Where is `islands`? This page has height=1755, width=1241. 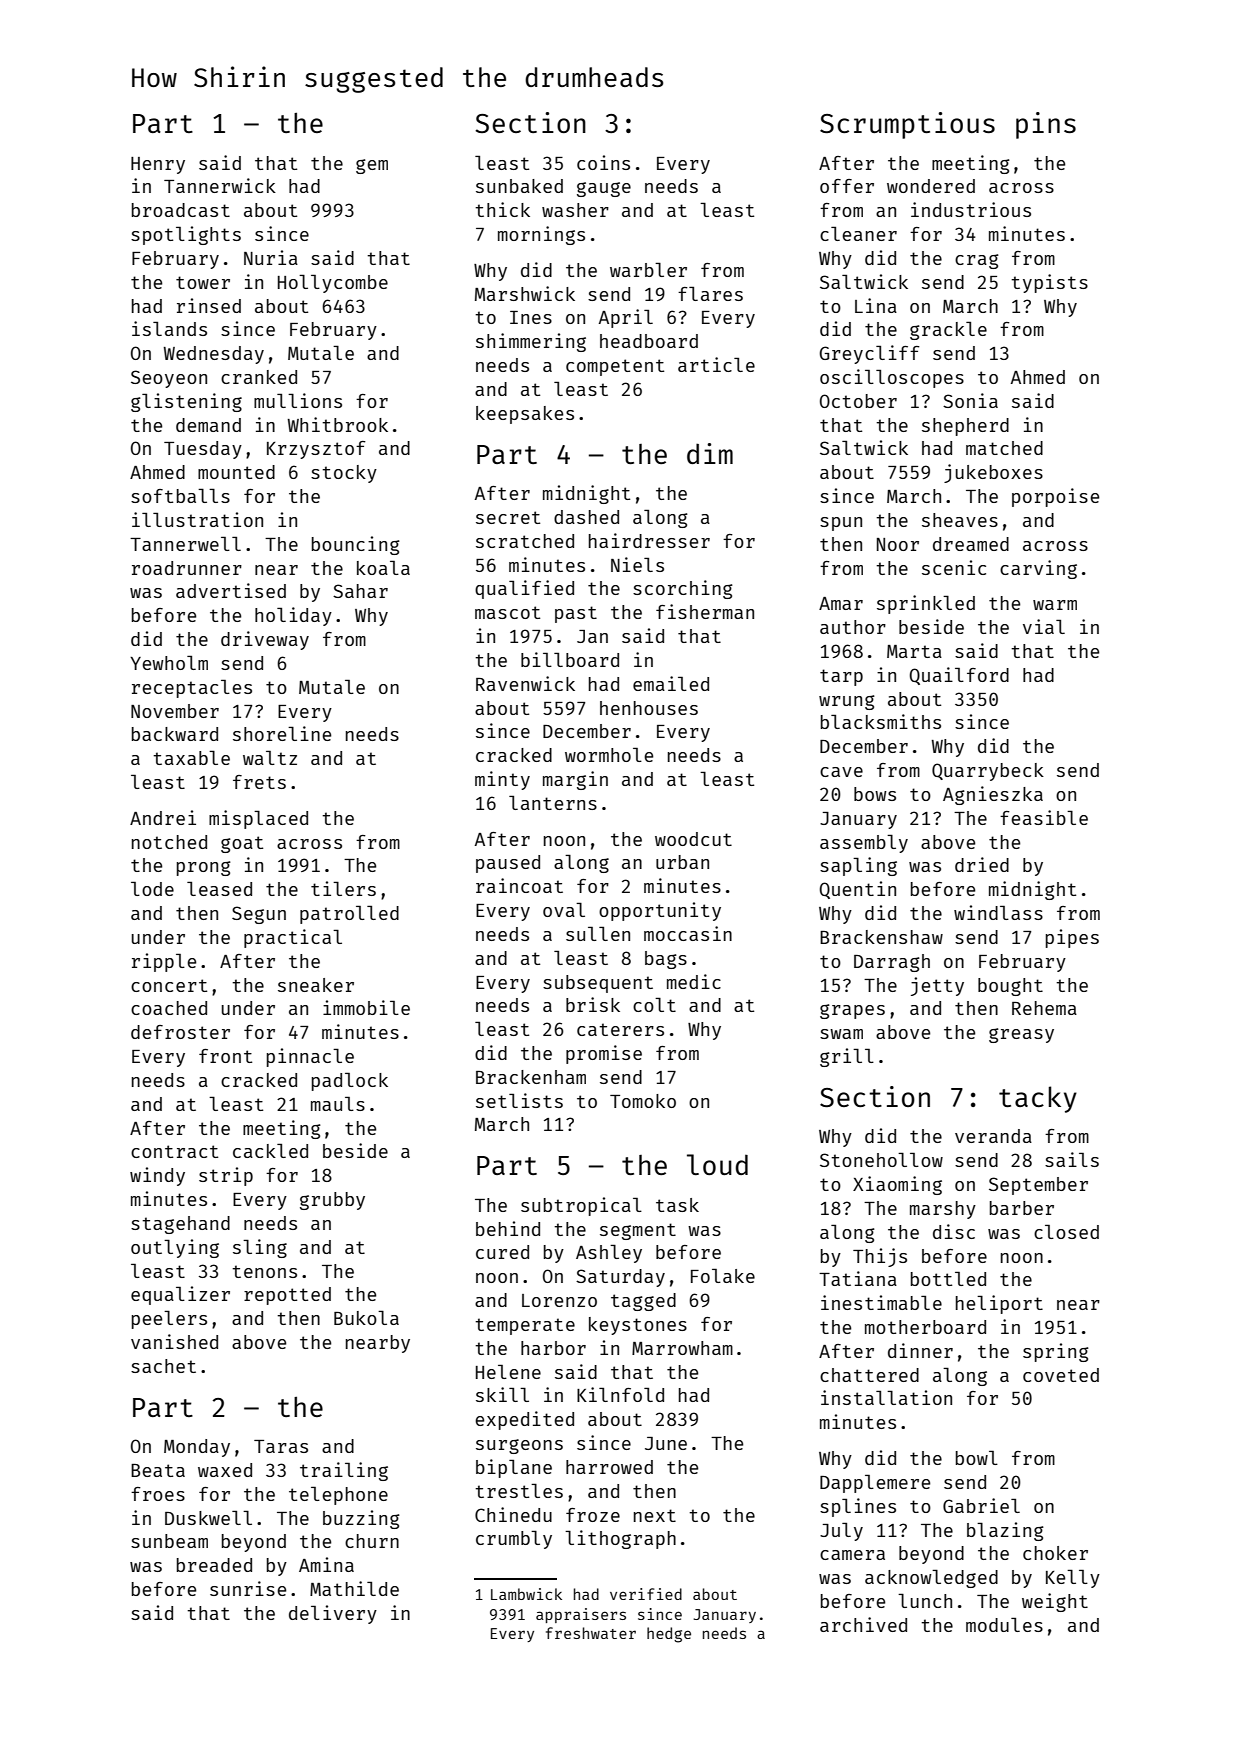
islands is located at coordinates (169, 328).
